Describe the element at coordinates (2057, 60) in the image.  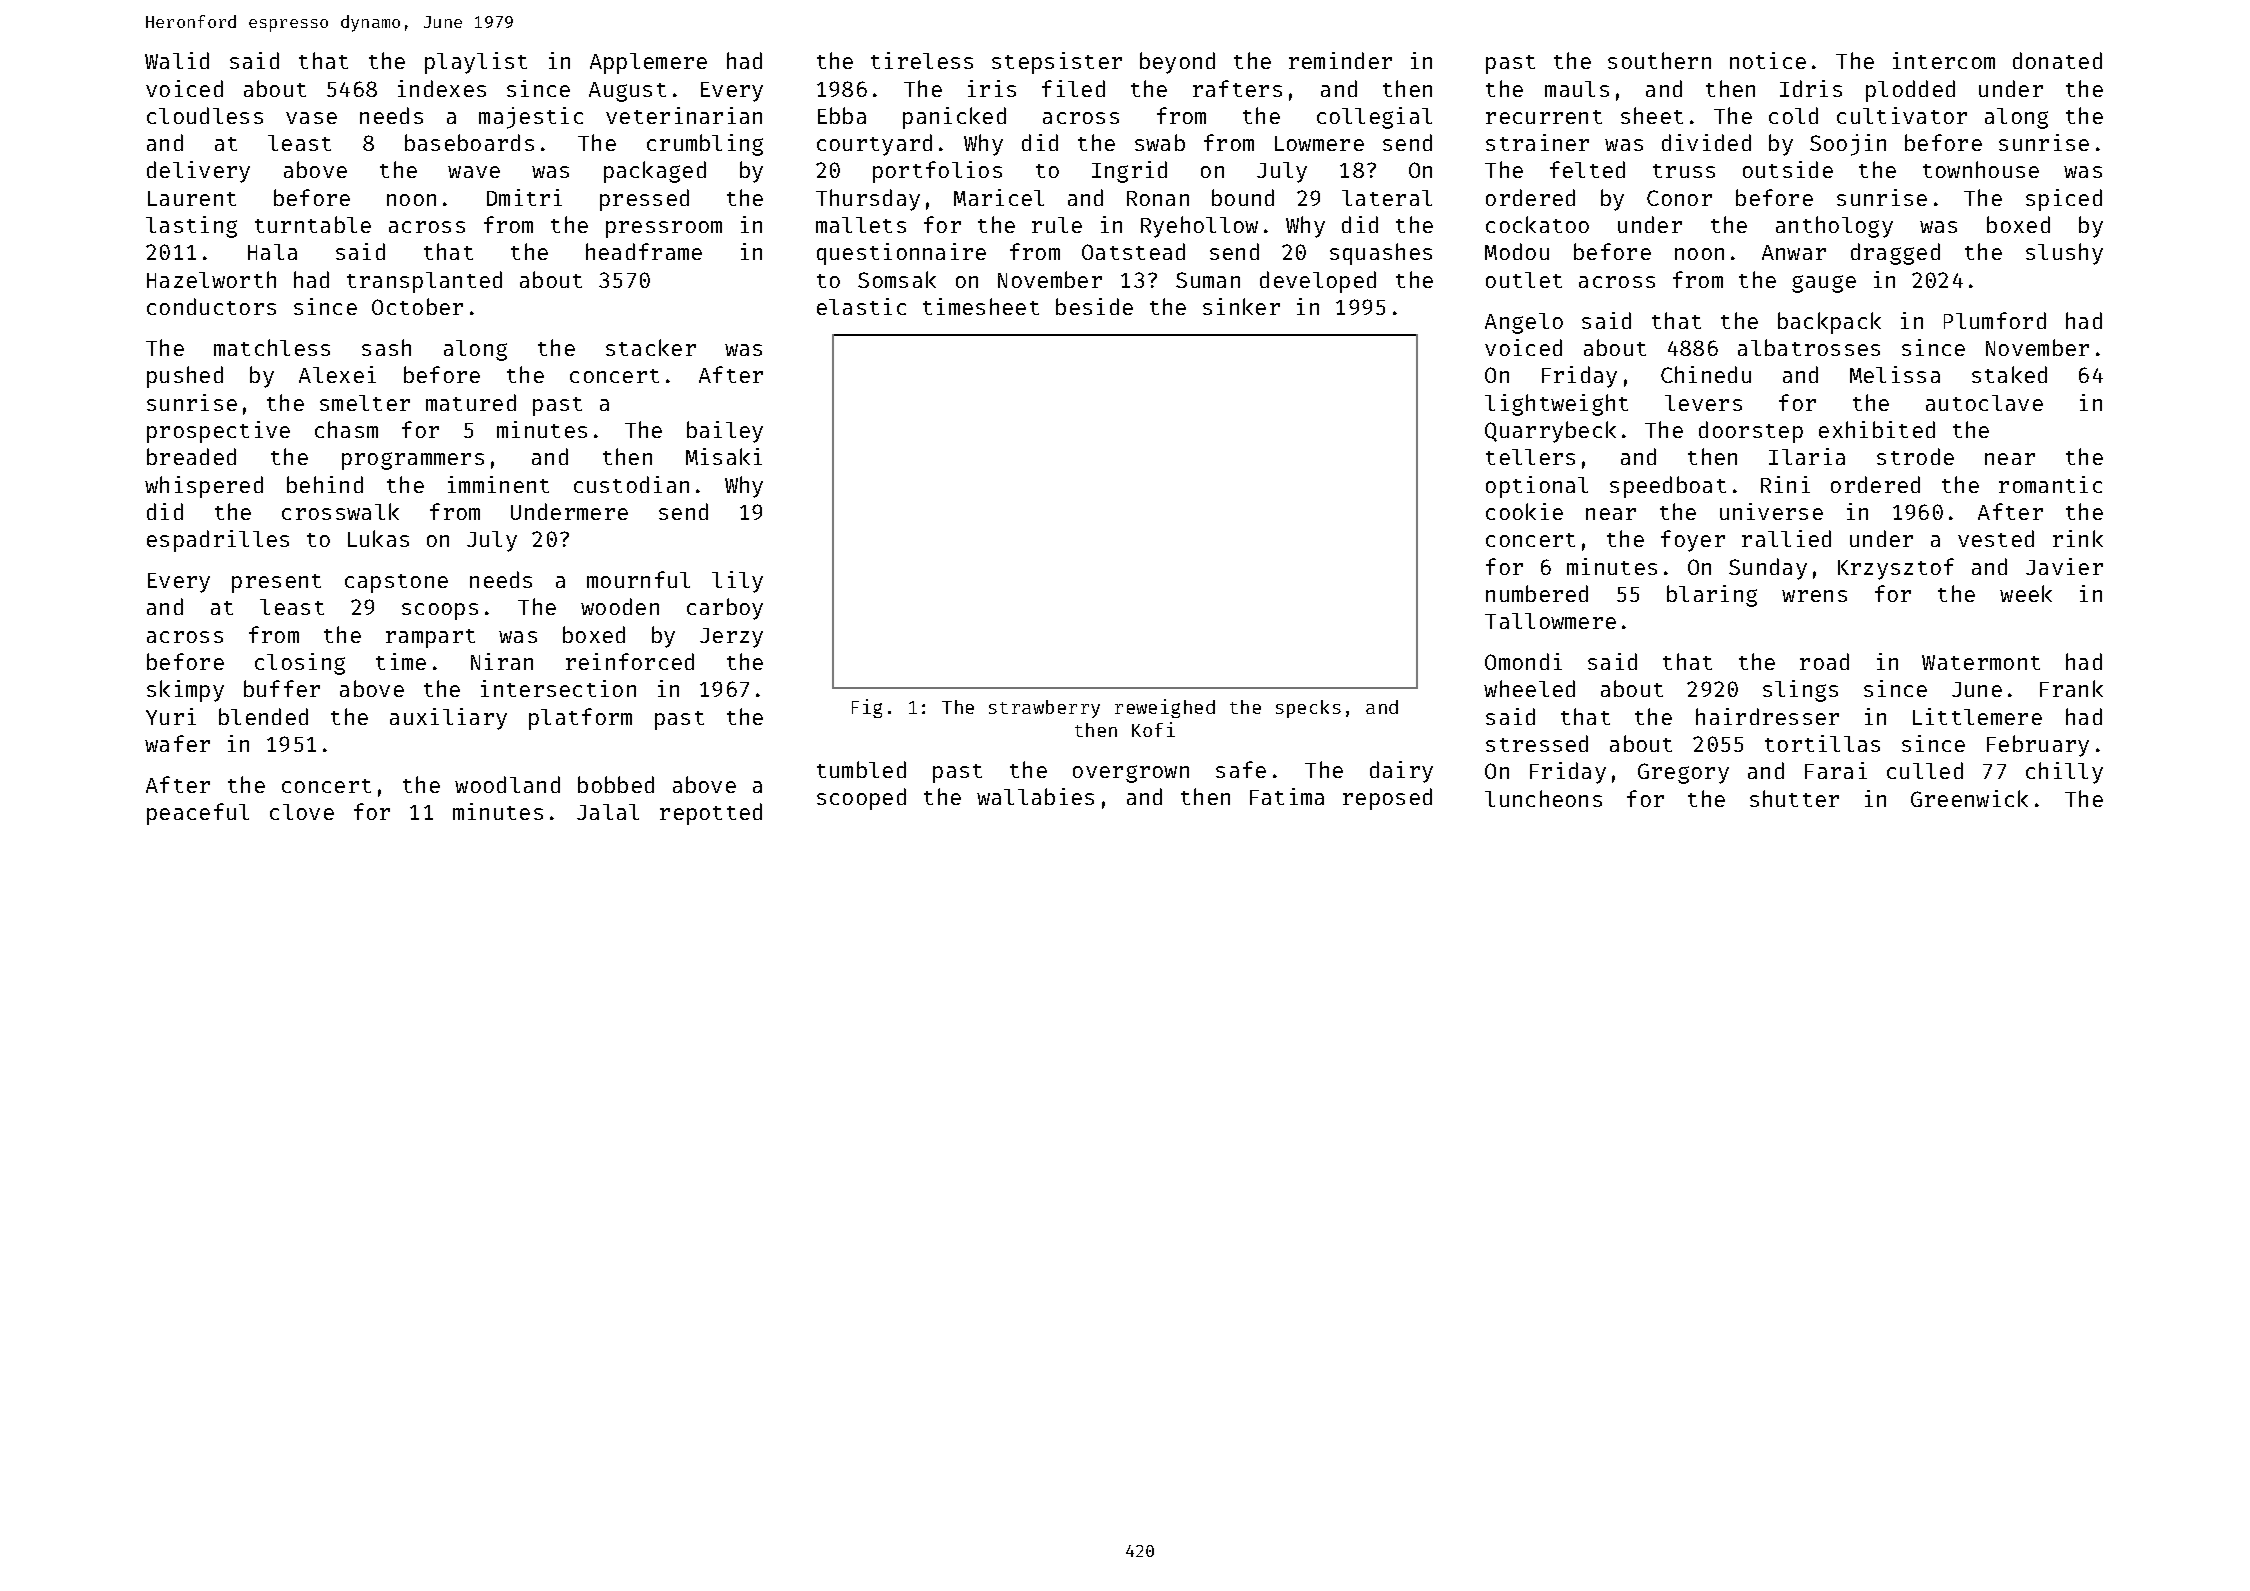
I see `donated` at that location.
